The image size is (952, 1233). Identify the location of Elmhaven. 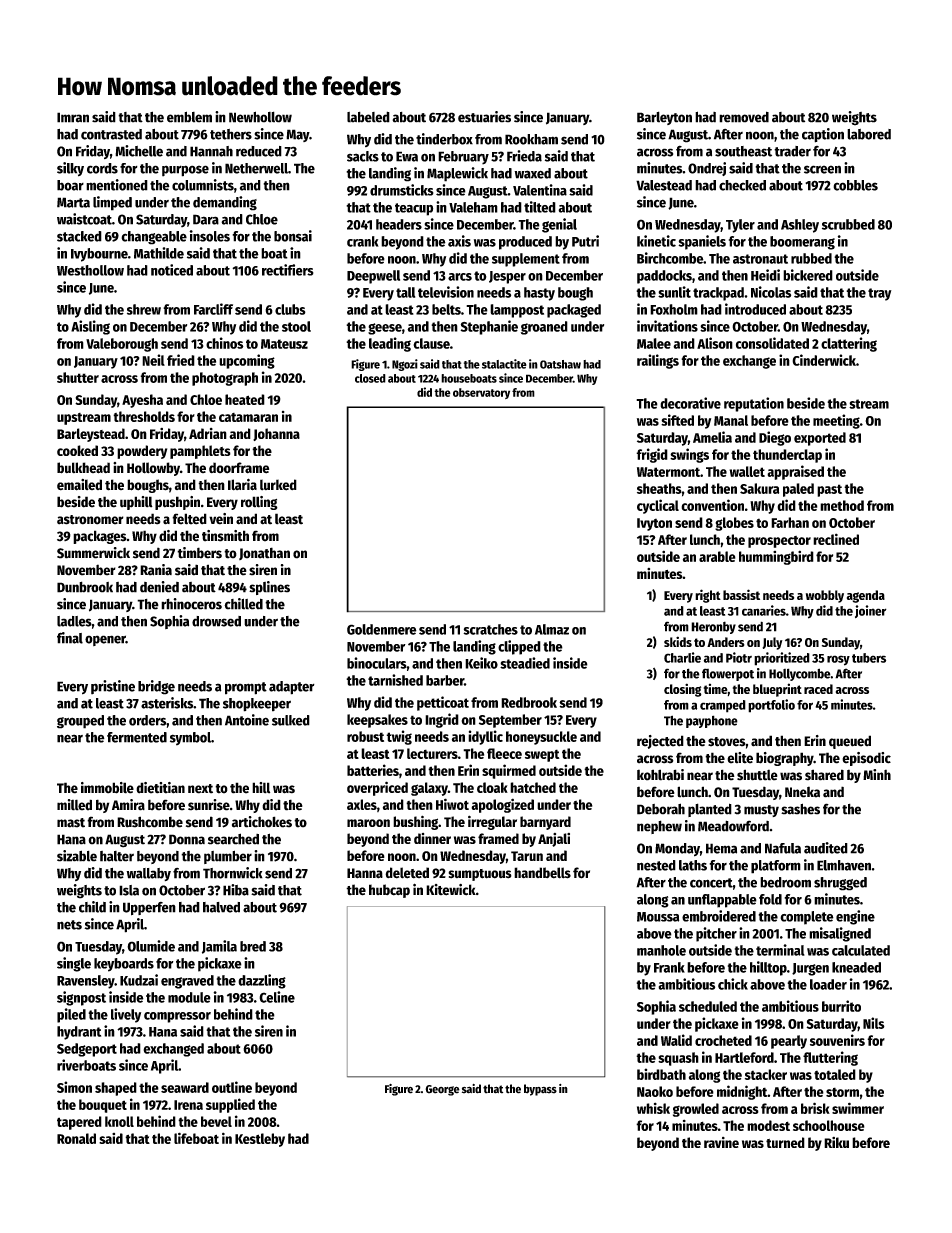
(844, 865).
